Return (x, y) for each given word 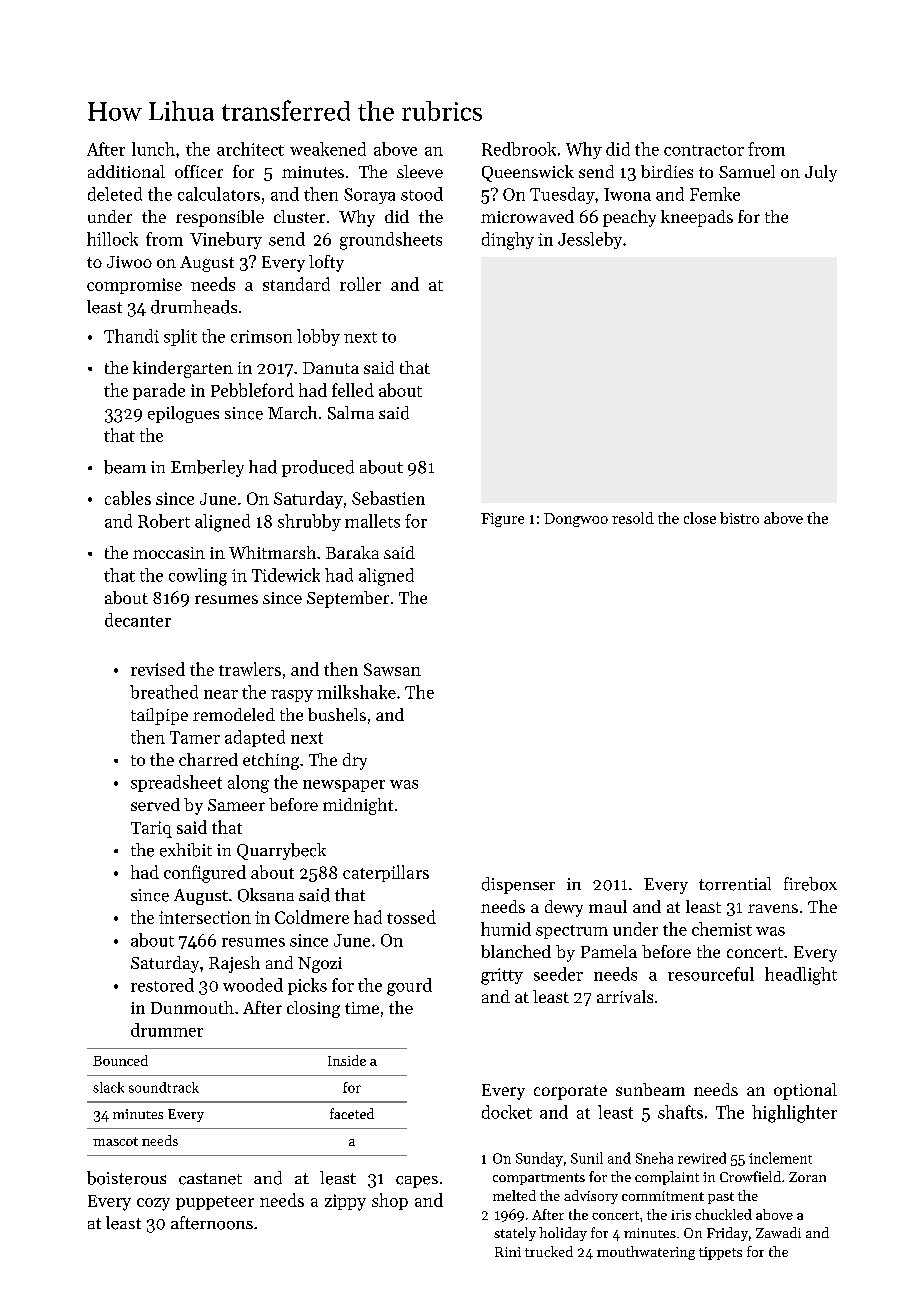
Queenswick (528, 173)
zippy (345, 1202)
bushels (337, 714)
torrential (735, 884)
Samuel (747, 171)
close (700, 518)
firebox (810, 884)
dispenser (518, 885)
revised (158, 669)
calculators (219, 194)
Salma (351, 413)
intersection (205, 917)
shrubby (309, 522)
